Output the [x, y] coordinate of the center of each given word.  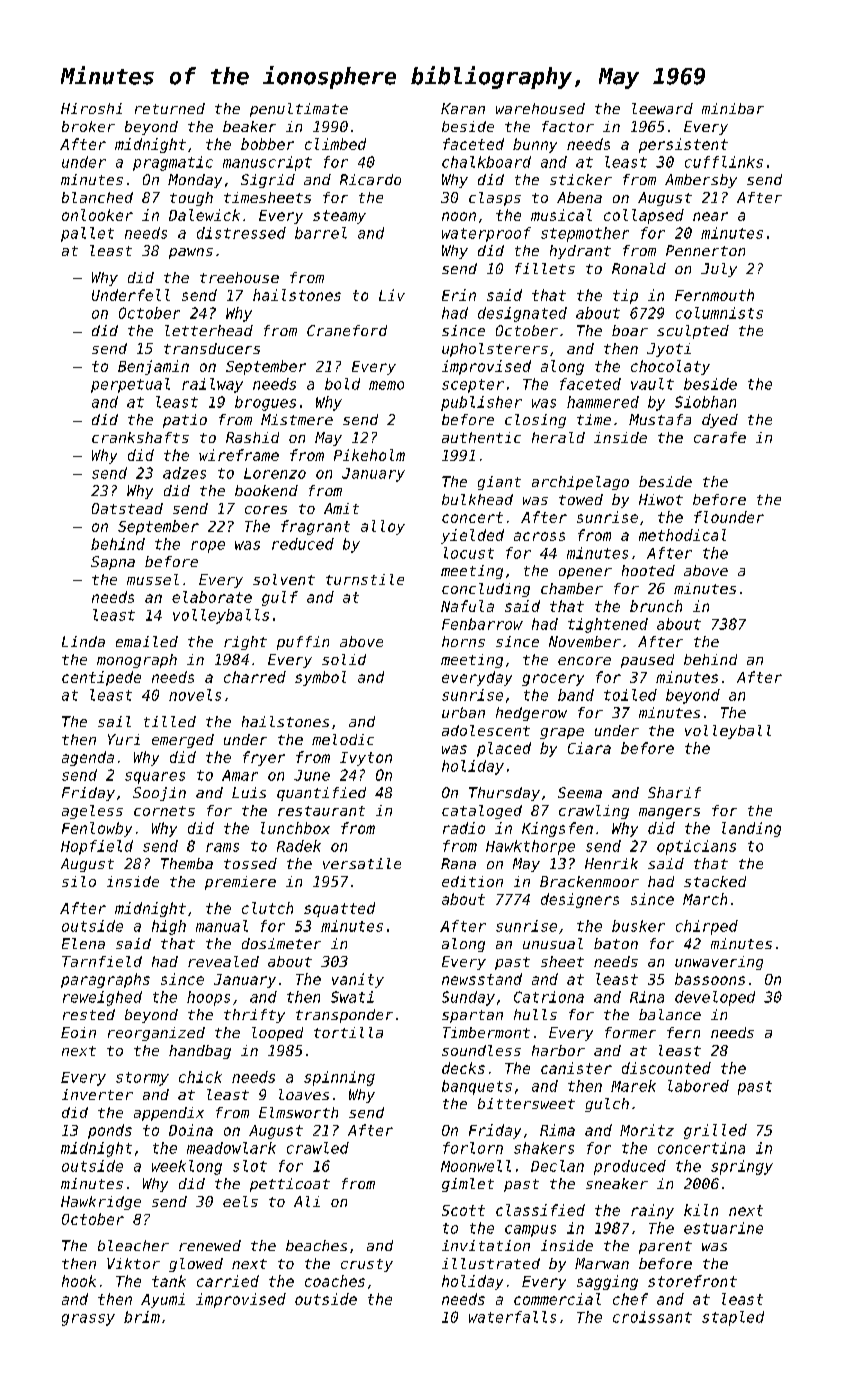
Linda [83, 641]
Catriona [549, 997]
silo [79, 881]
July [719, 270]
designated [522, 314]
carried [228, 1281]
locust [469, 553]
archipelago [580, 483]
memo [386, 385]
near [710, 216]
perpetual [130, 385]
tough [191, 199]
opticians [696, 847]
